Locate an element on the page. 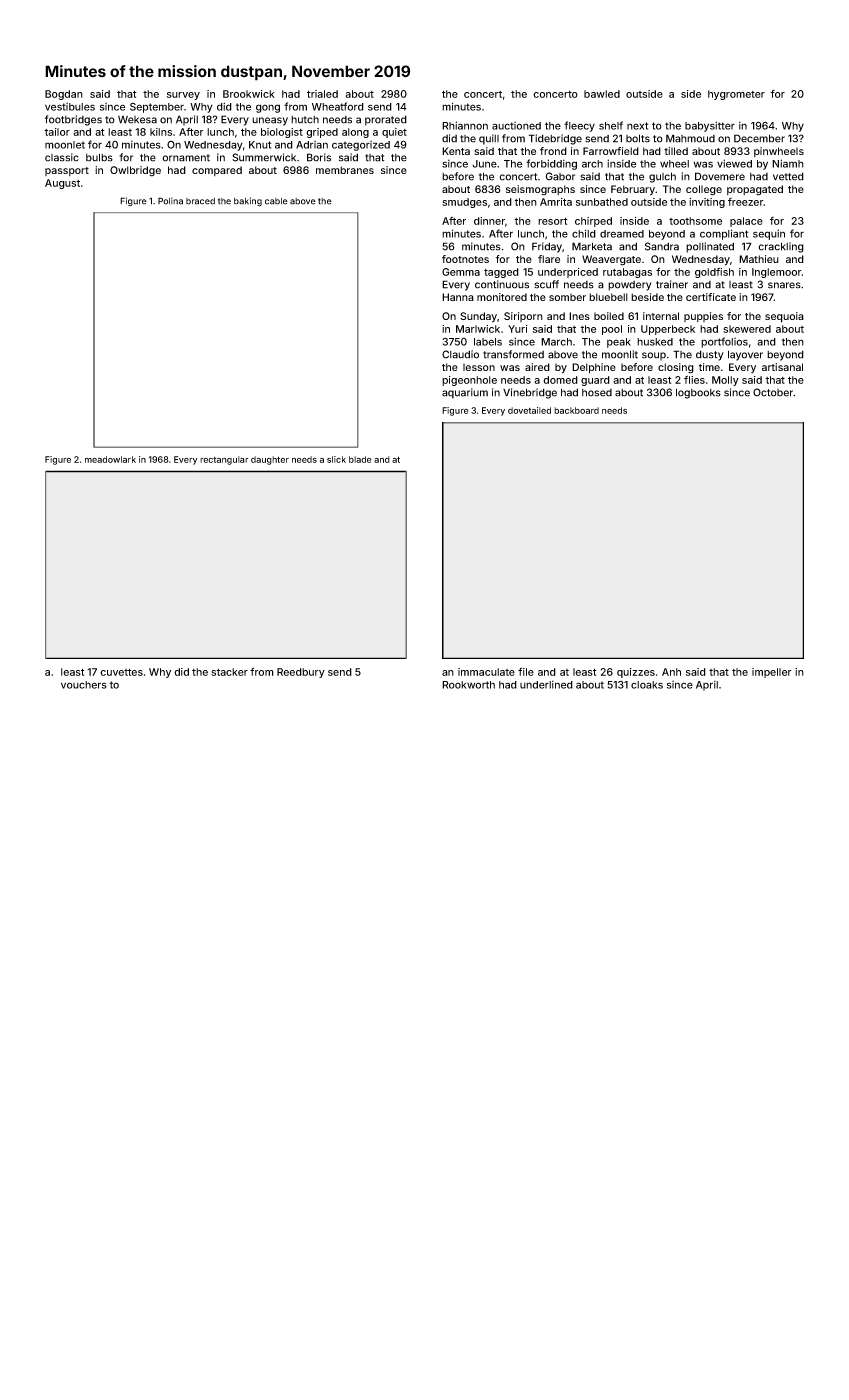 This document has width=849, height=1400. membranes is located at coordinates (345, 170).
